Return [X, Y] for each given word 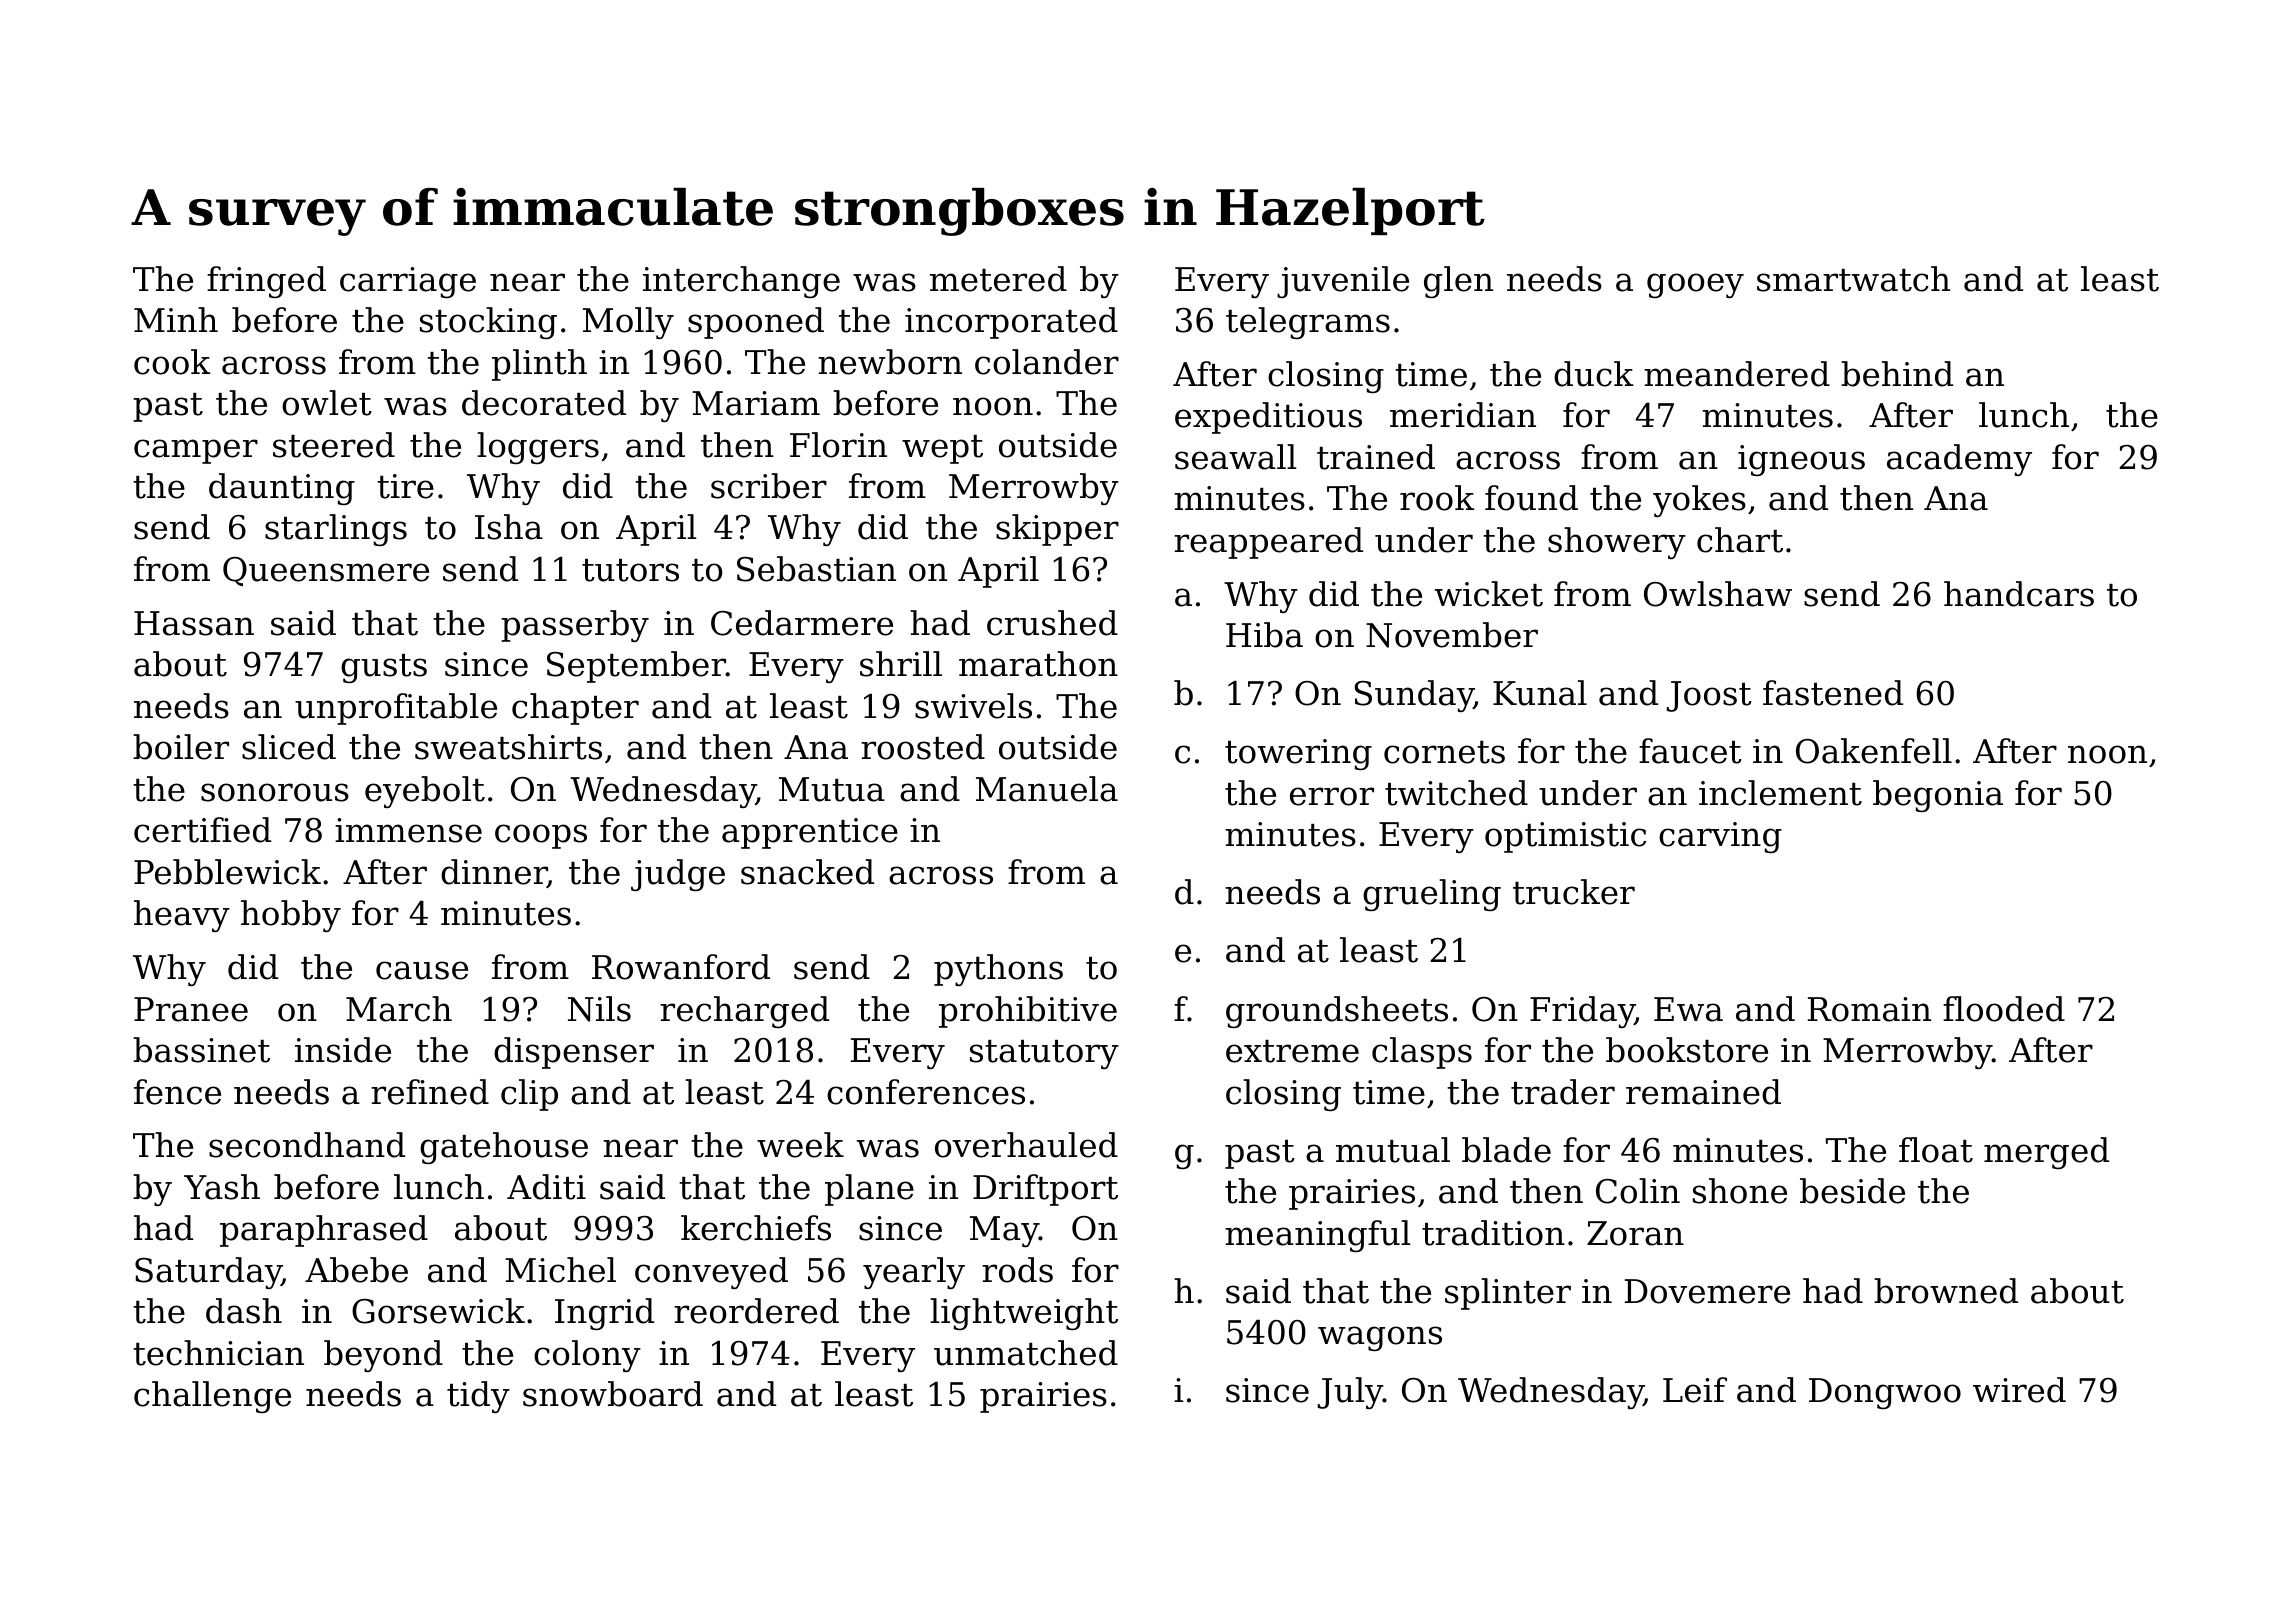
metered [998, 279]
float [1936, 1150]
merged [2046, 1153]
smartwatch [1853, 279]
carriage [408, 282]
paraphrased [324, 1231]
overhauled [1026, 1145]
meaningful [1317, 1236]
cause [422, 970]
